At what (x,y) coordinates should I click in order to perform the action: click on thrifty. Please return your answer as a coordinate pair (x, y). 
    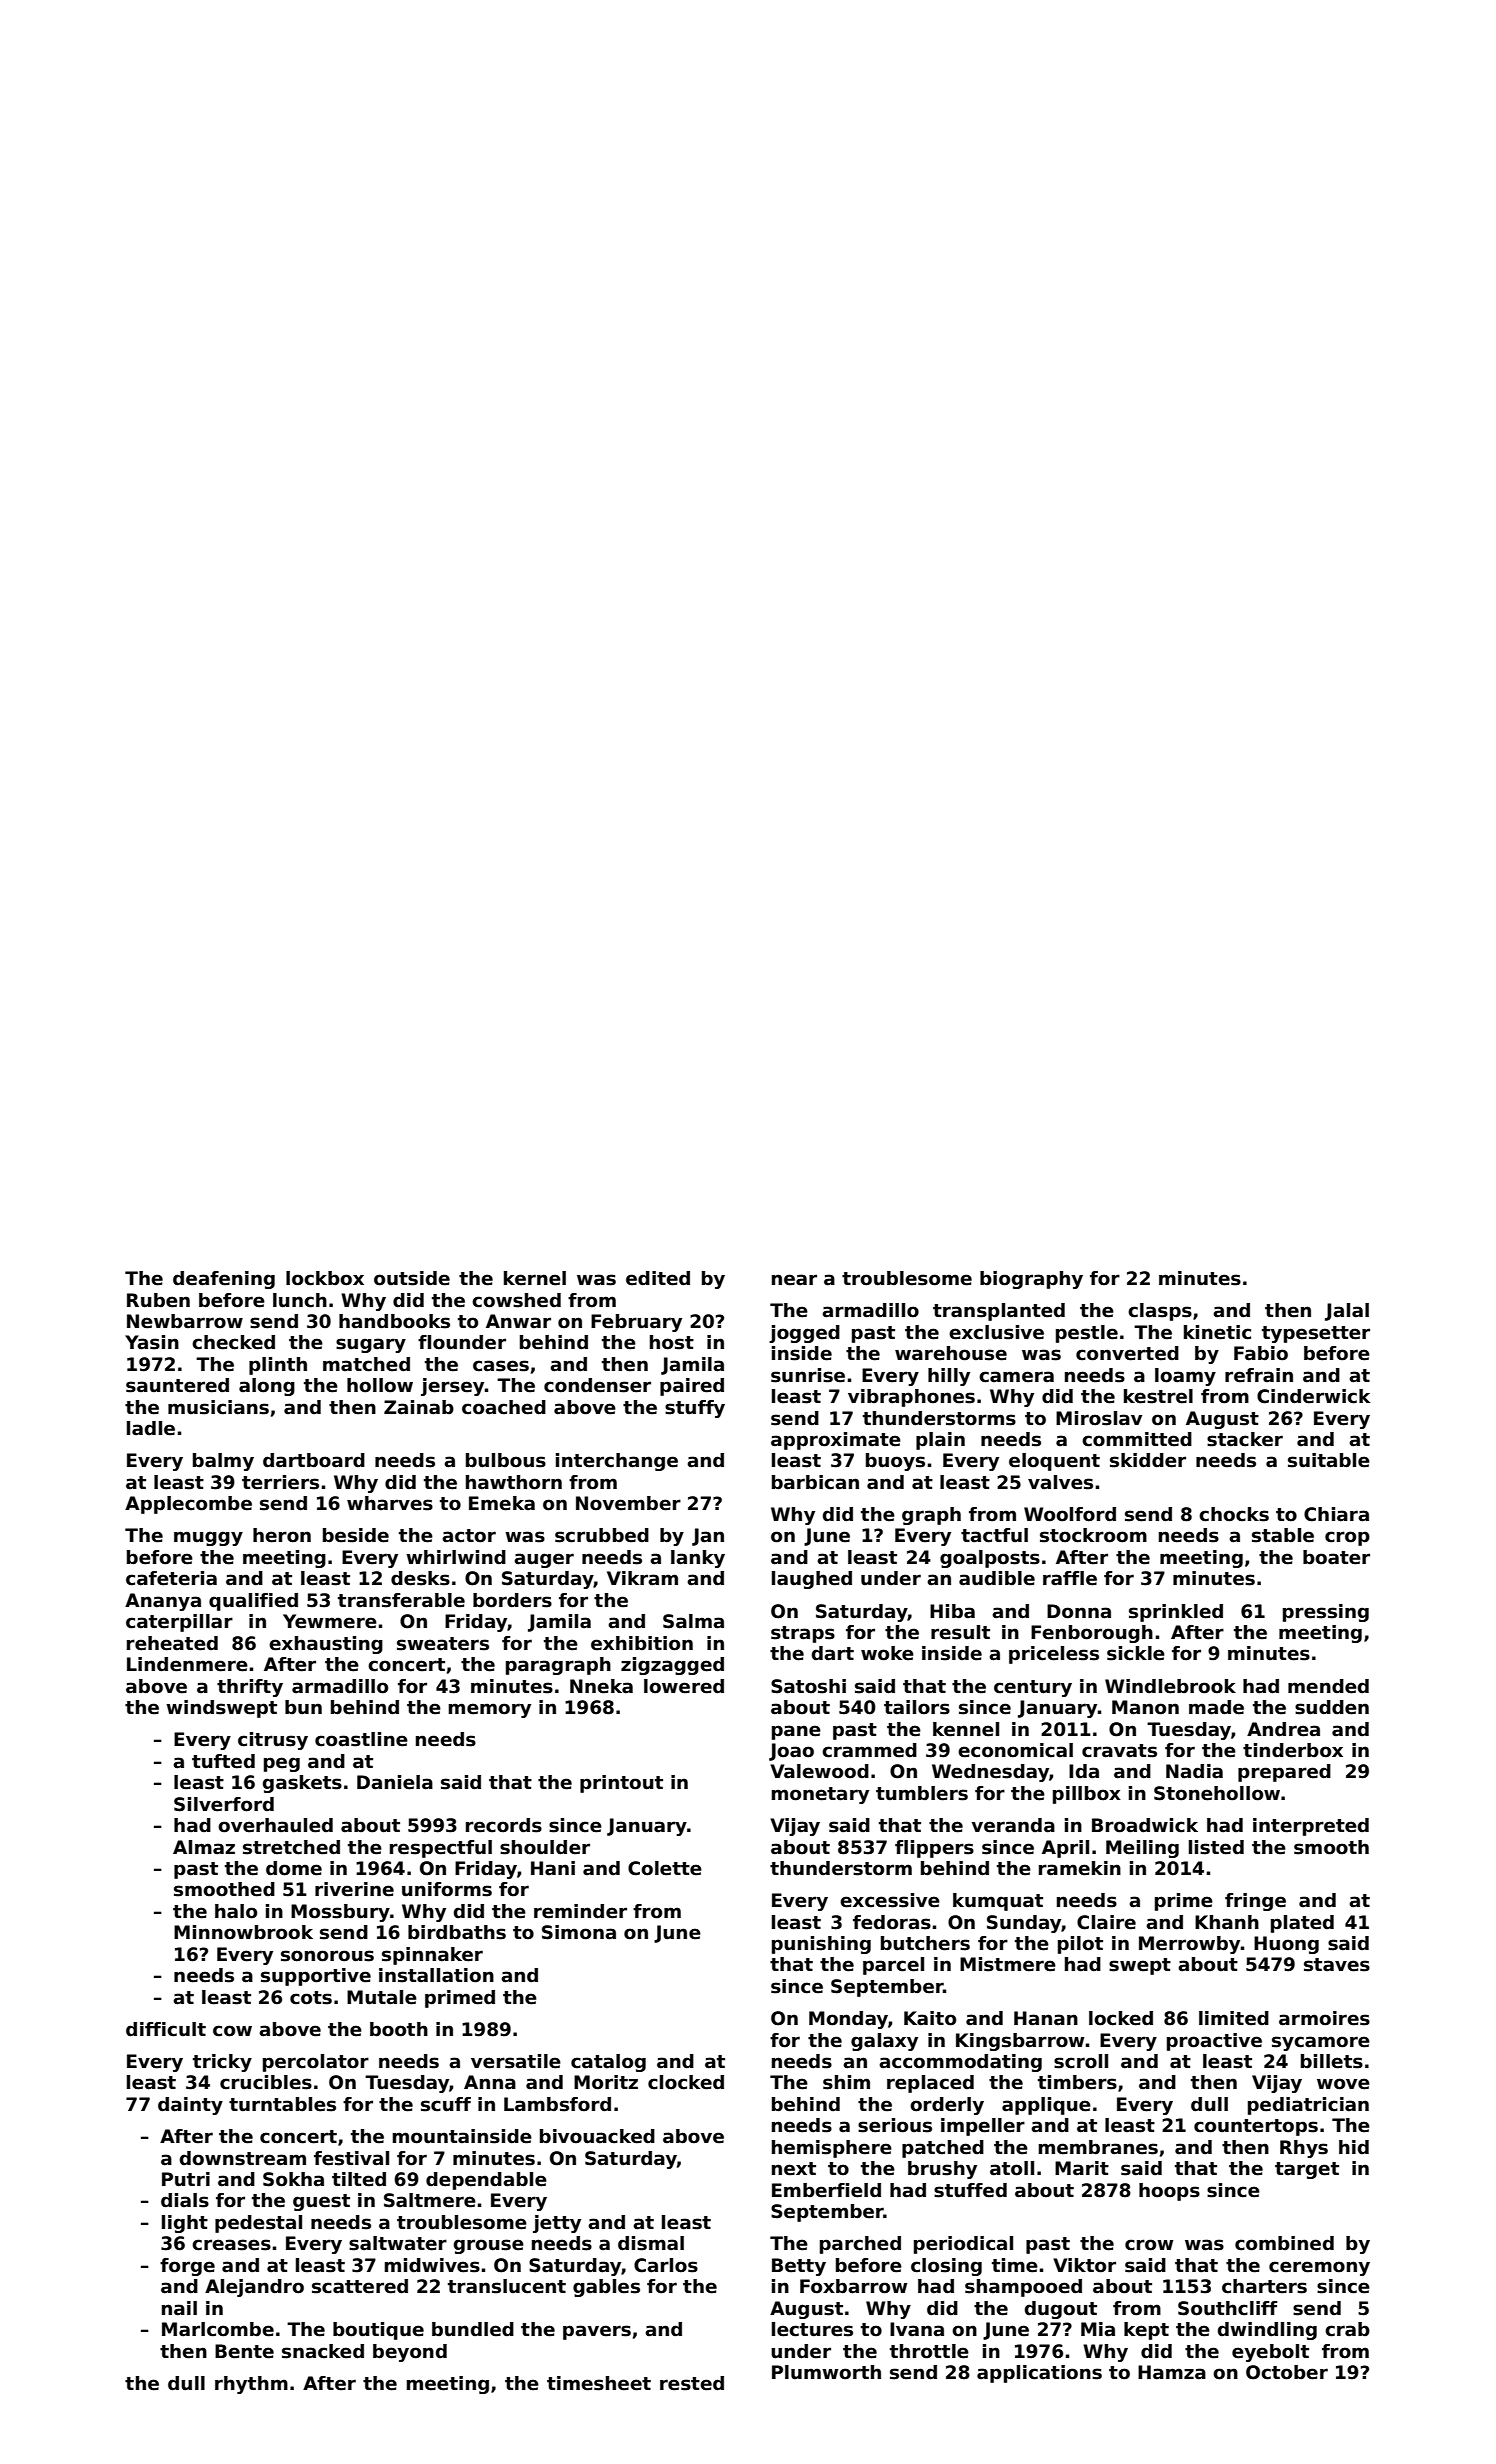
    Looking at the image, I should click on (250, 1688).
